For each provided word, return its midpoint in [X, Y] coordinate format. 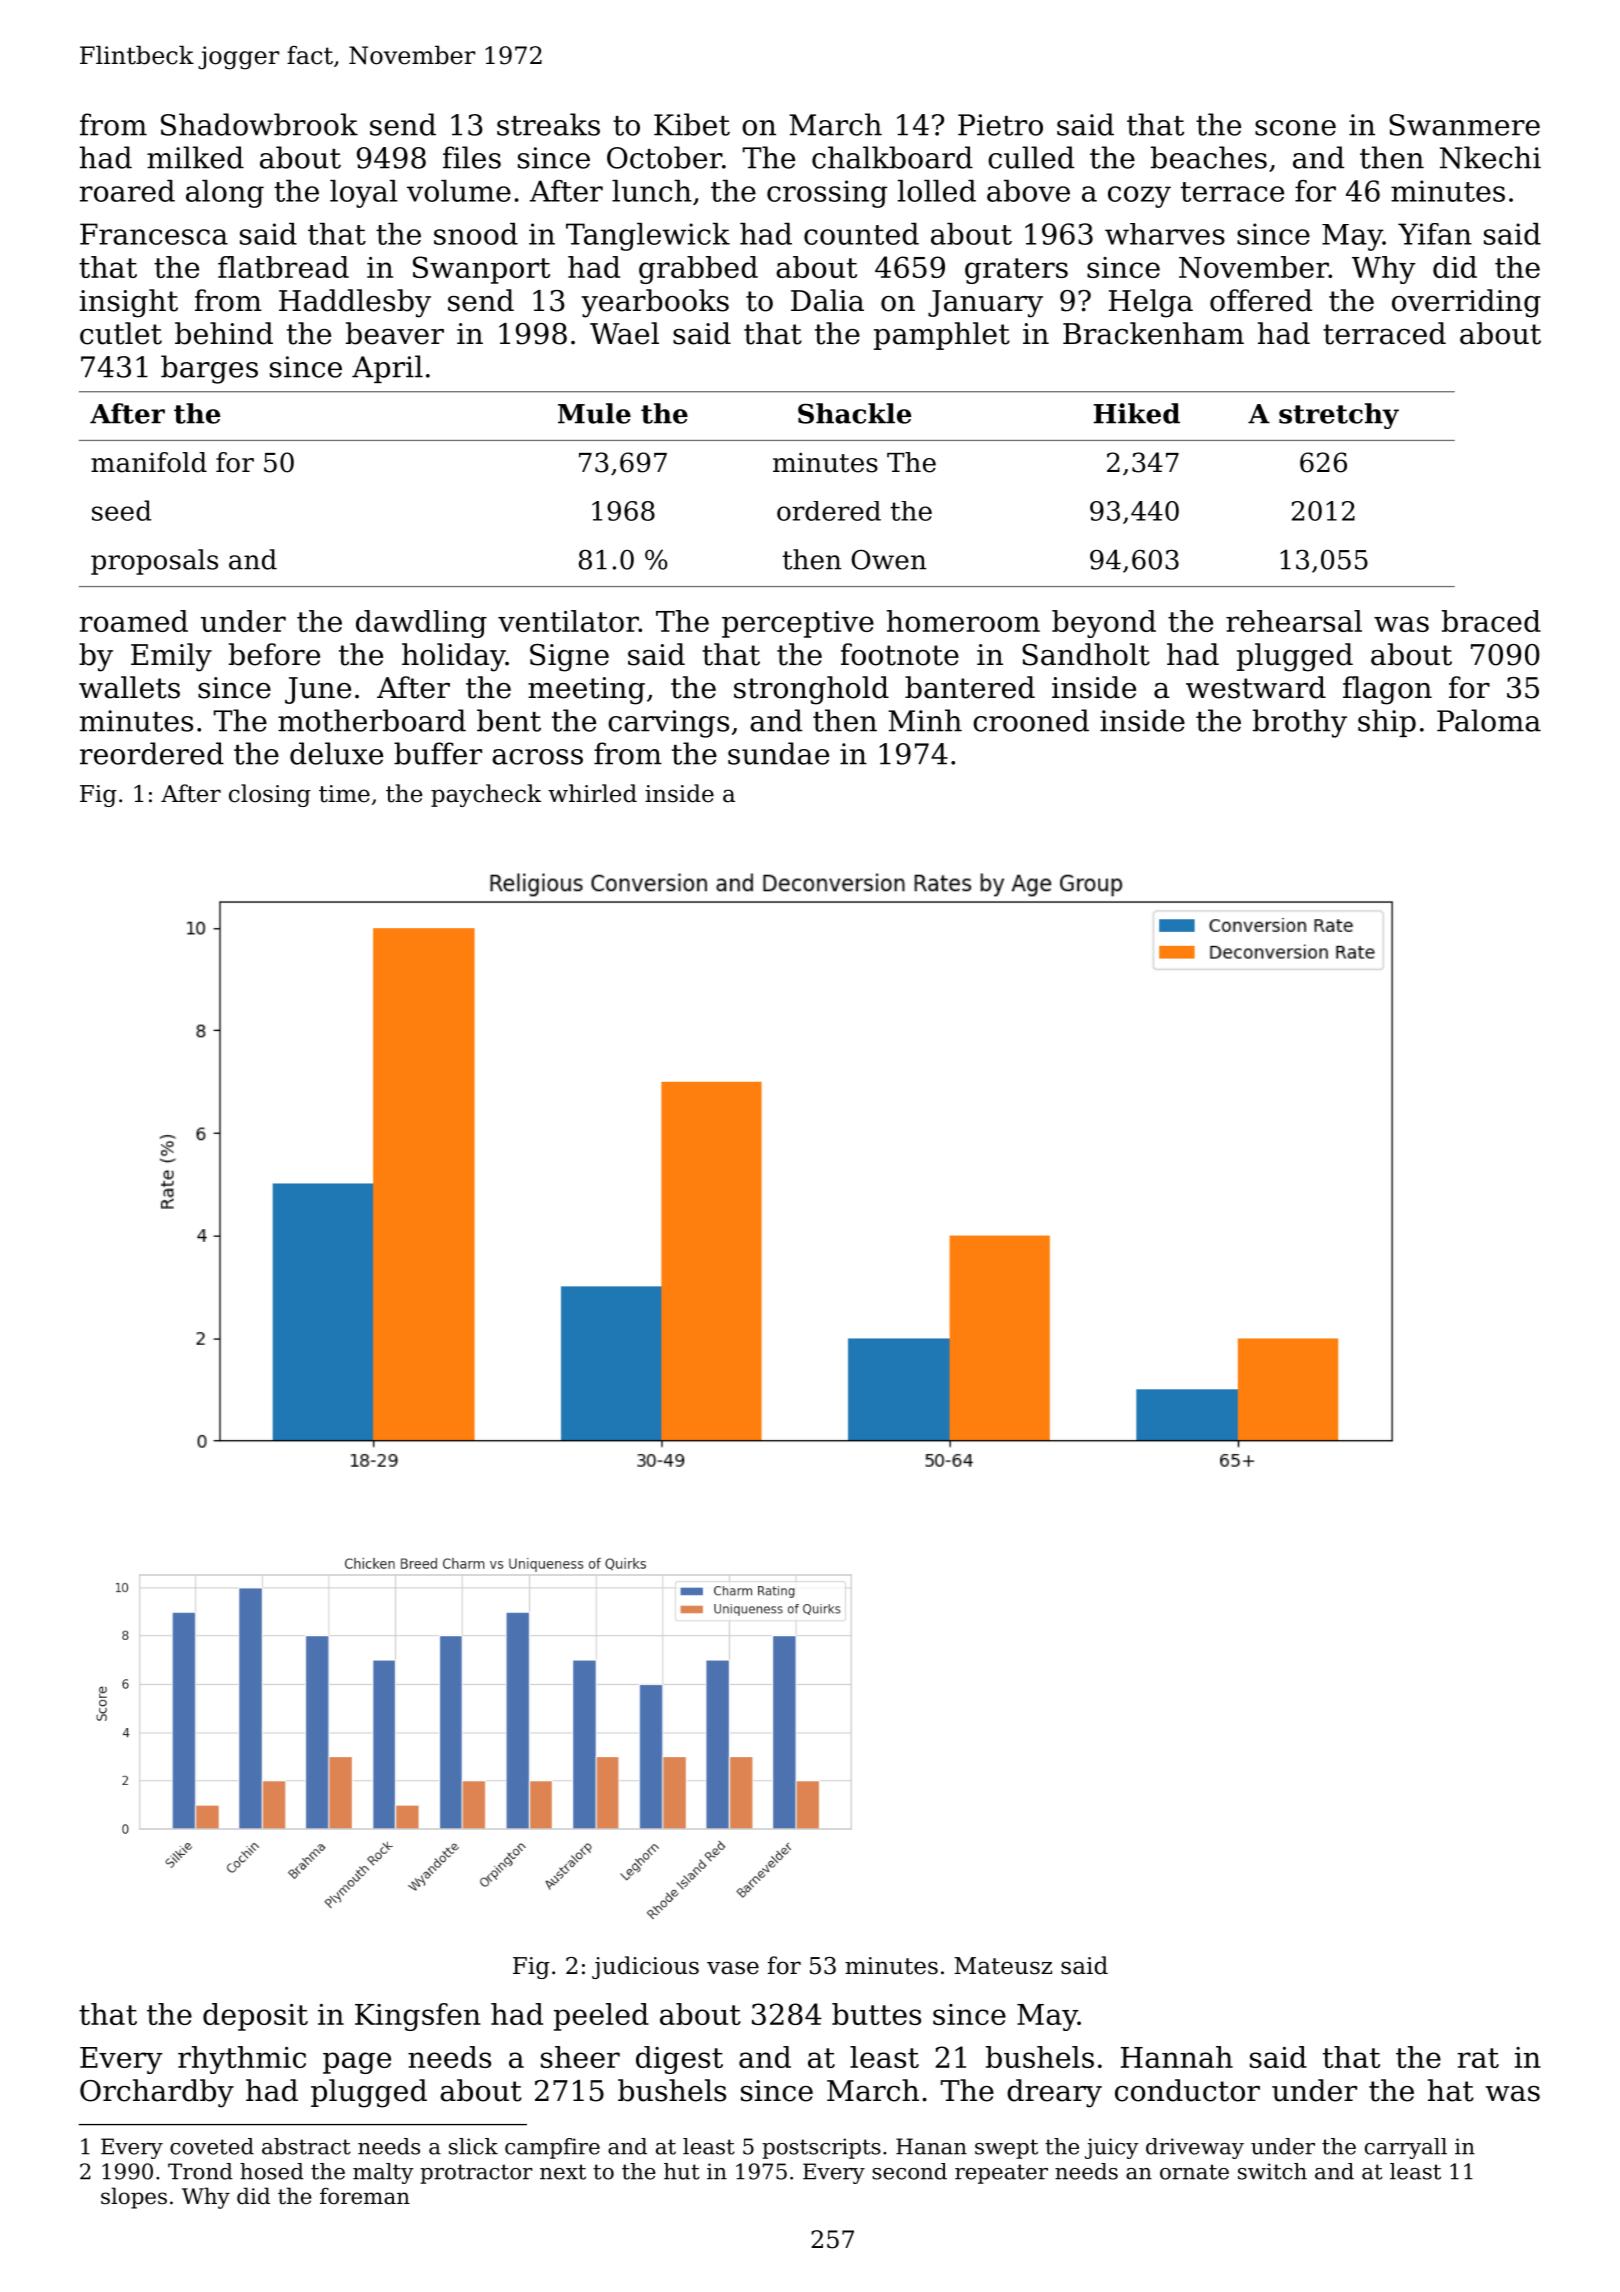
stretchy [1339, 416]
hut [682, 2171]
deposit [255, 2017]
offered [1261, 300]
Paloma [1489, 720]
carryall [1406, 2148]
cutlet [121, 333]
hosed [272, 2171]
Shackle [854, 413]
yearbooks [655, 303]
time [344, 794]
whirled [592, 793]
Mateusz [1003, 1966]
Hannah [1177, 2057]
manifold [149, 462]
